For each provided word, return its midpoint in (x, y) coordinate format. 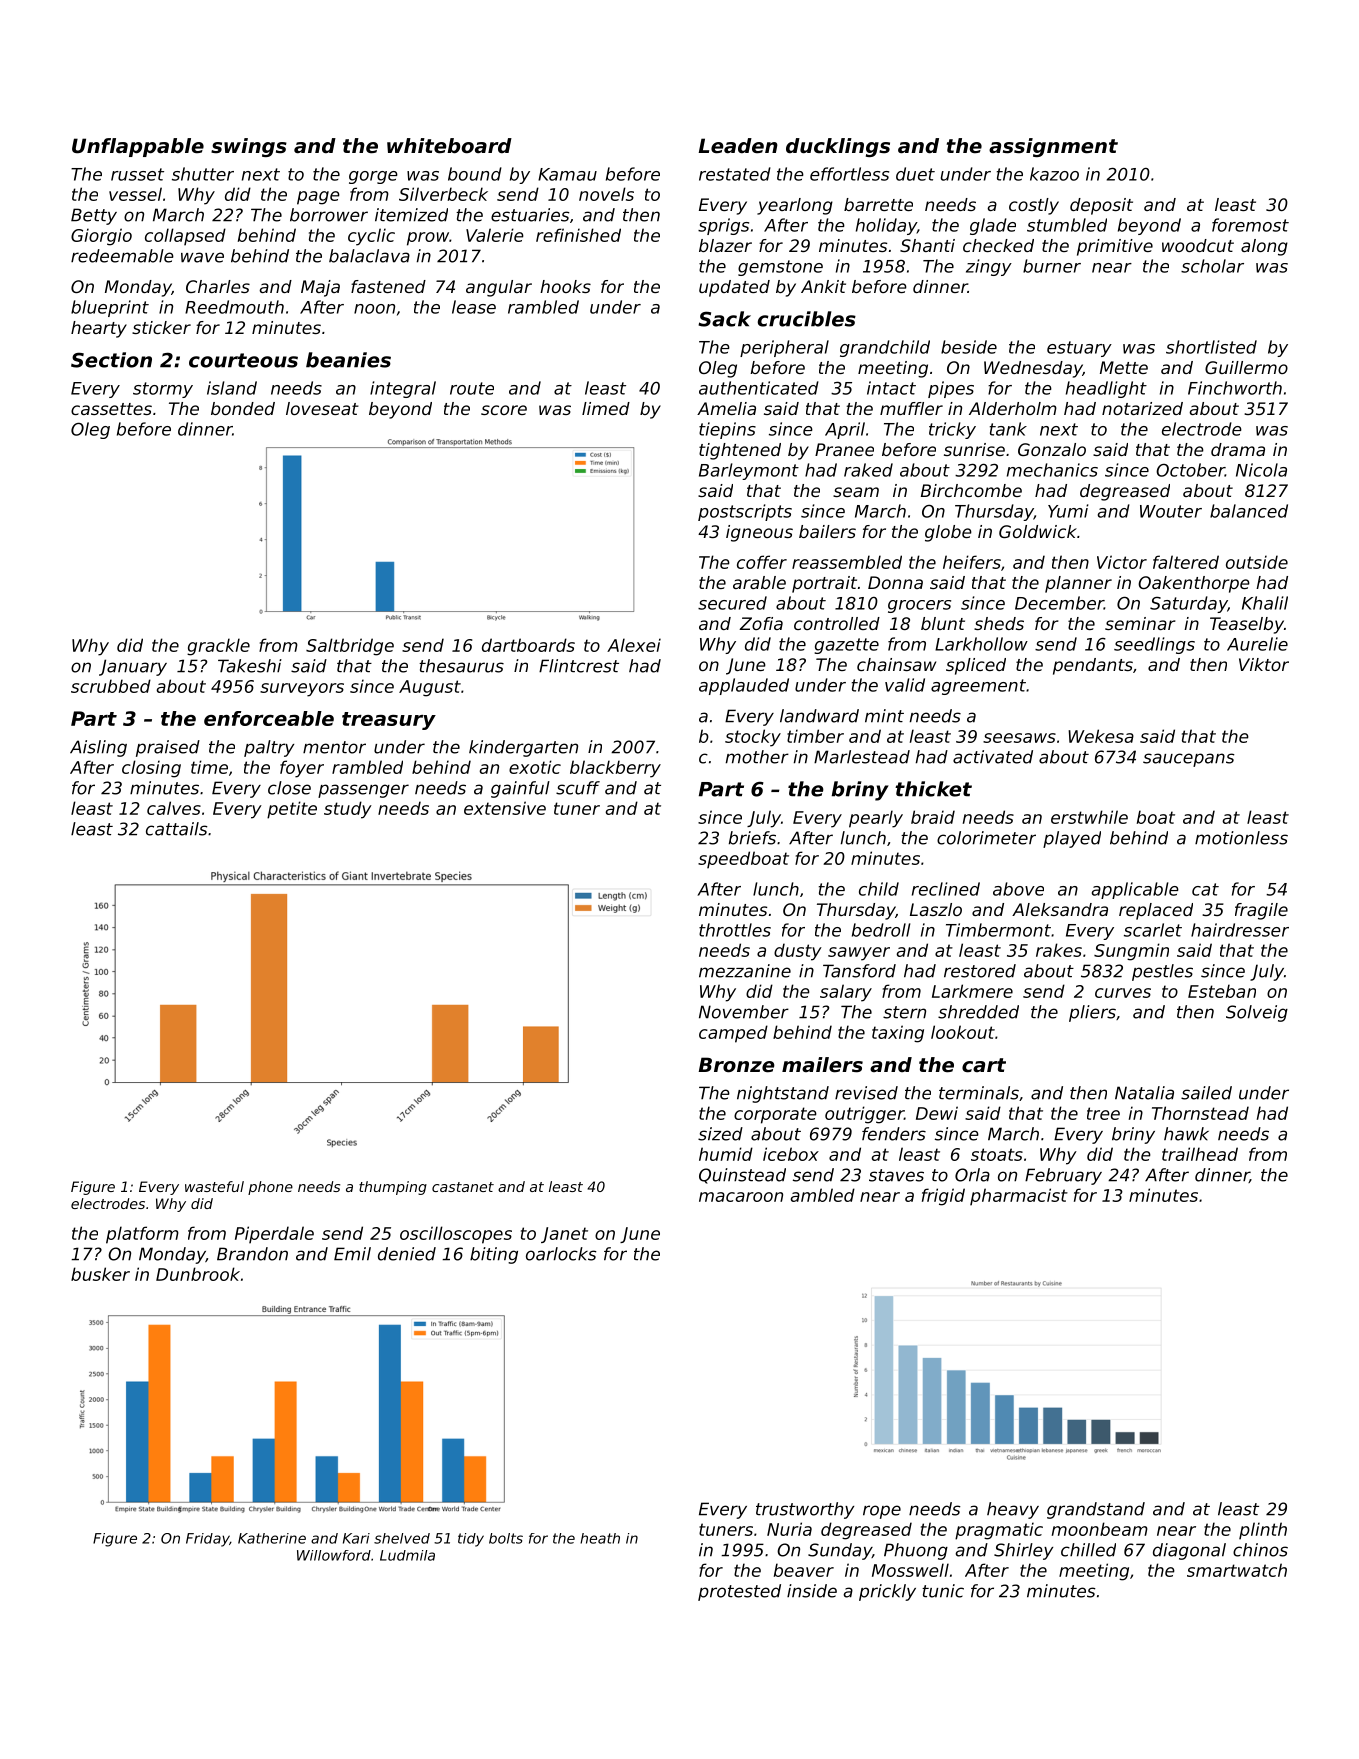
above (1018, 889)
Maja (320, 288)
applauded (744, 686)
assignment (1053, 147)
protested (739, 1592)
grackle (218, 647)
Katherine (272, 1538)
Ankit (823, 286)
